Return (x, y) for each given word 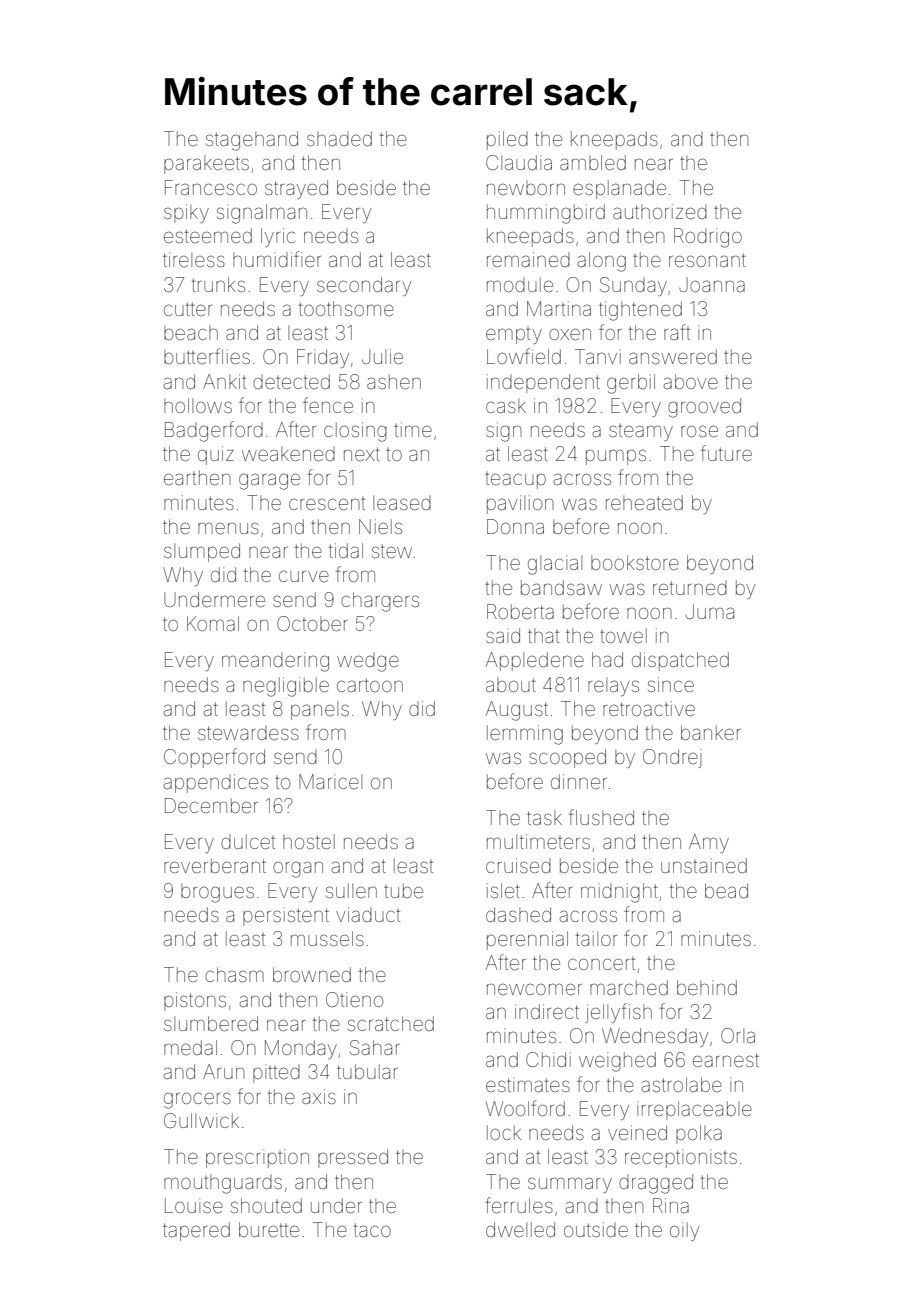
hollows (198, 405)
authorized (660, 211)
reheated (644, 502)
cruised (518, 865)
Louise (194, 1205)
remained (528, 259)
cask (506, 405)
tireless (194, 259)
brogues (217, 893)
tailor (596, 938)
